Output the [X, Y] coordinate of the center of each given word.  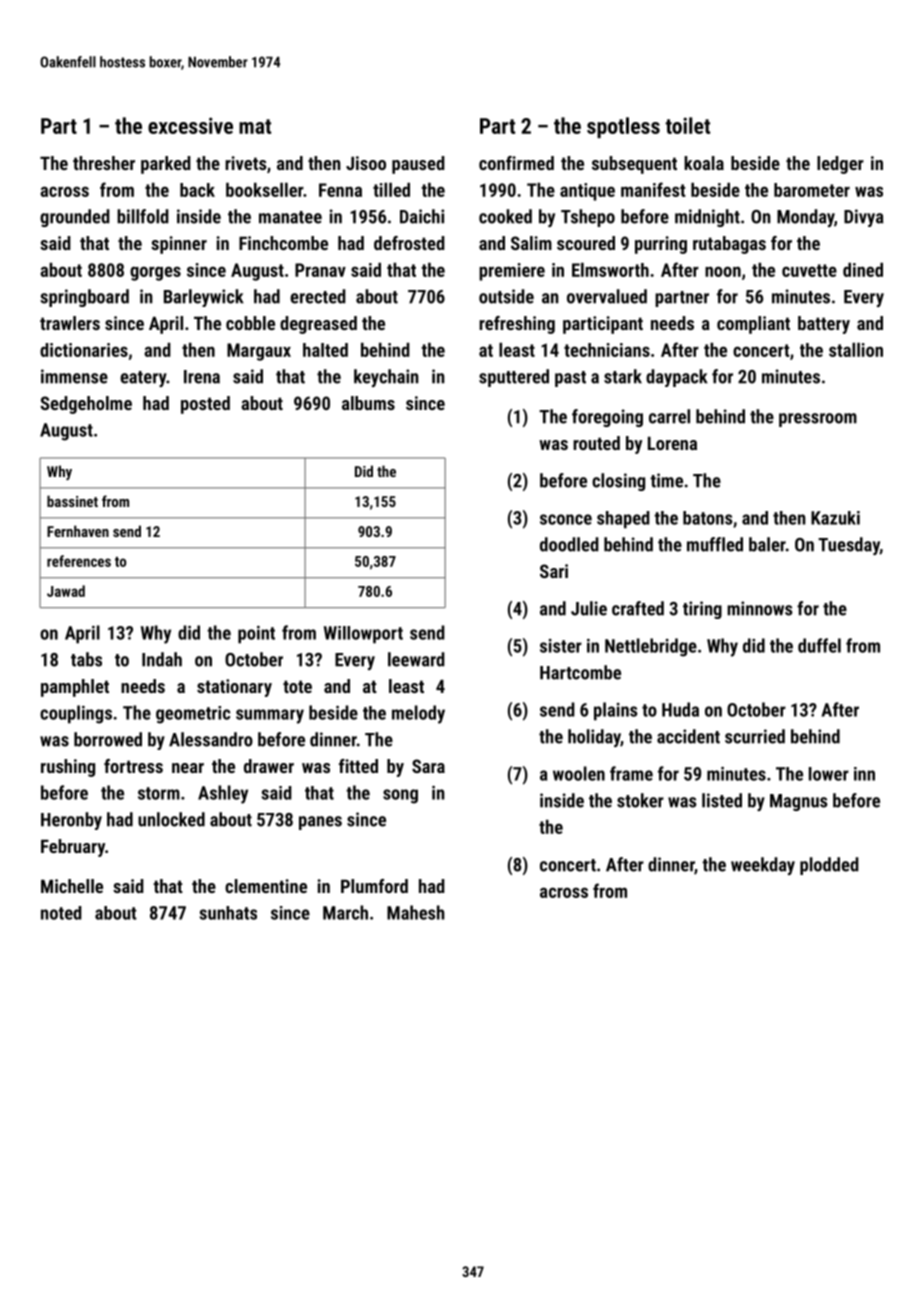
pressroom [818, 420]
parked [166, 165]
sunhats [228, 913]
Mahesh [416, 912]
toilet [687, 125]
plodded [829, 866]
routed [596, 443]
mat [255, 126]
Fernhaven [78, 531]
